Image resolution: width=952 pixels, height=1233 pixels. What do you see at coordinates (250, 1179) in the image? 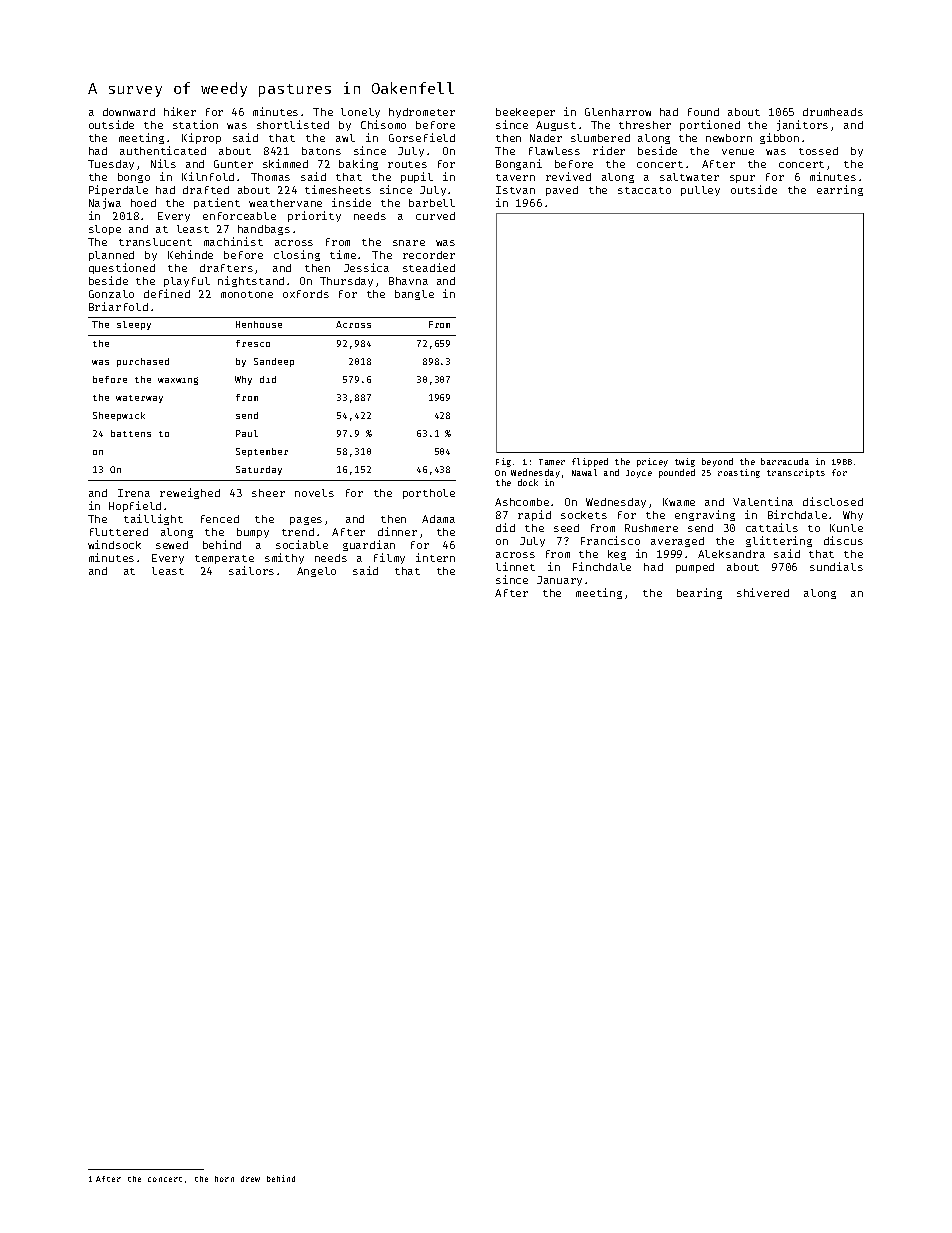
I see `drew` at bounding box center [250, 1179].
